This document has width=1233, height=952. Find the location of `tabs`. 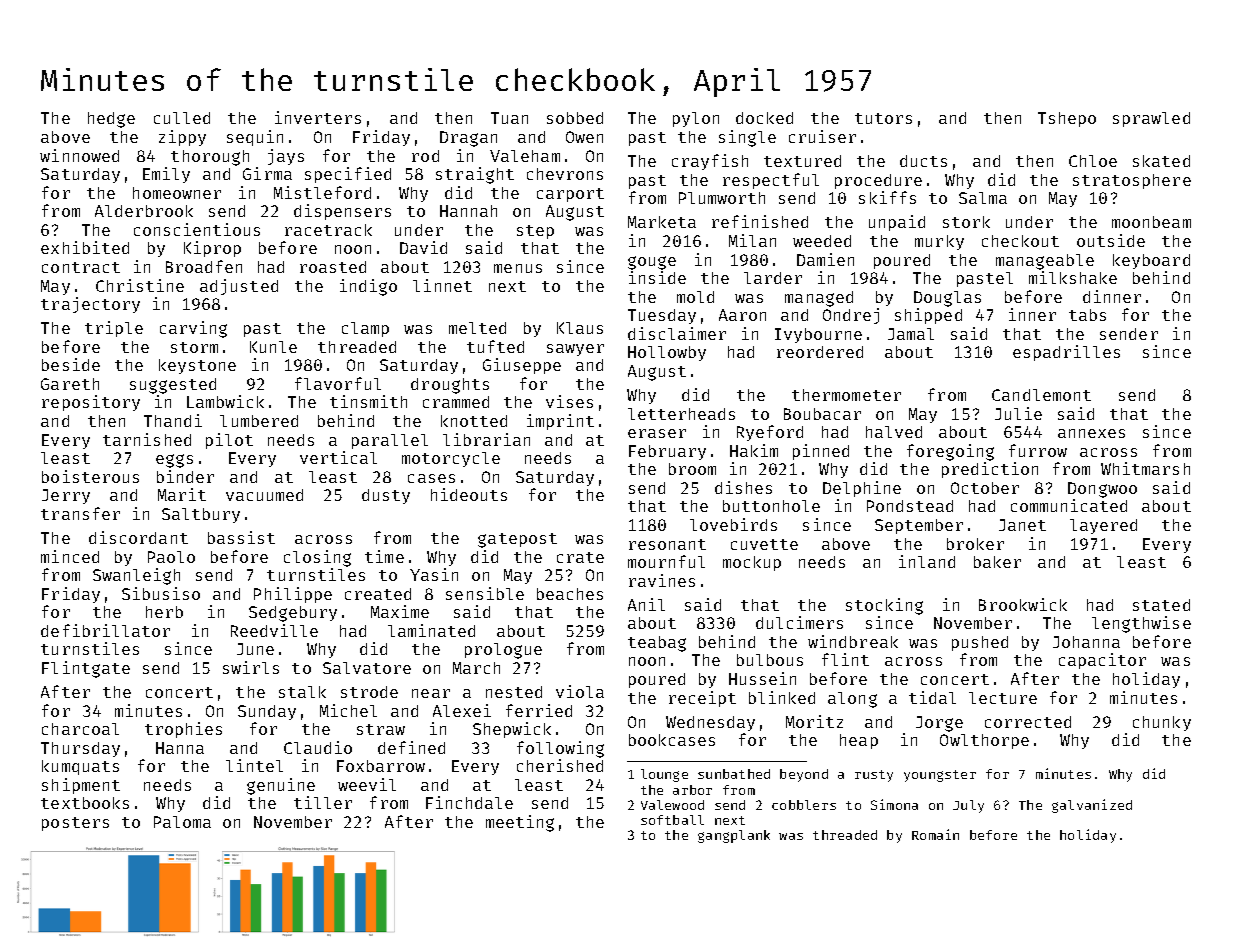

tabs is located at coordinates (1087, 315).
